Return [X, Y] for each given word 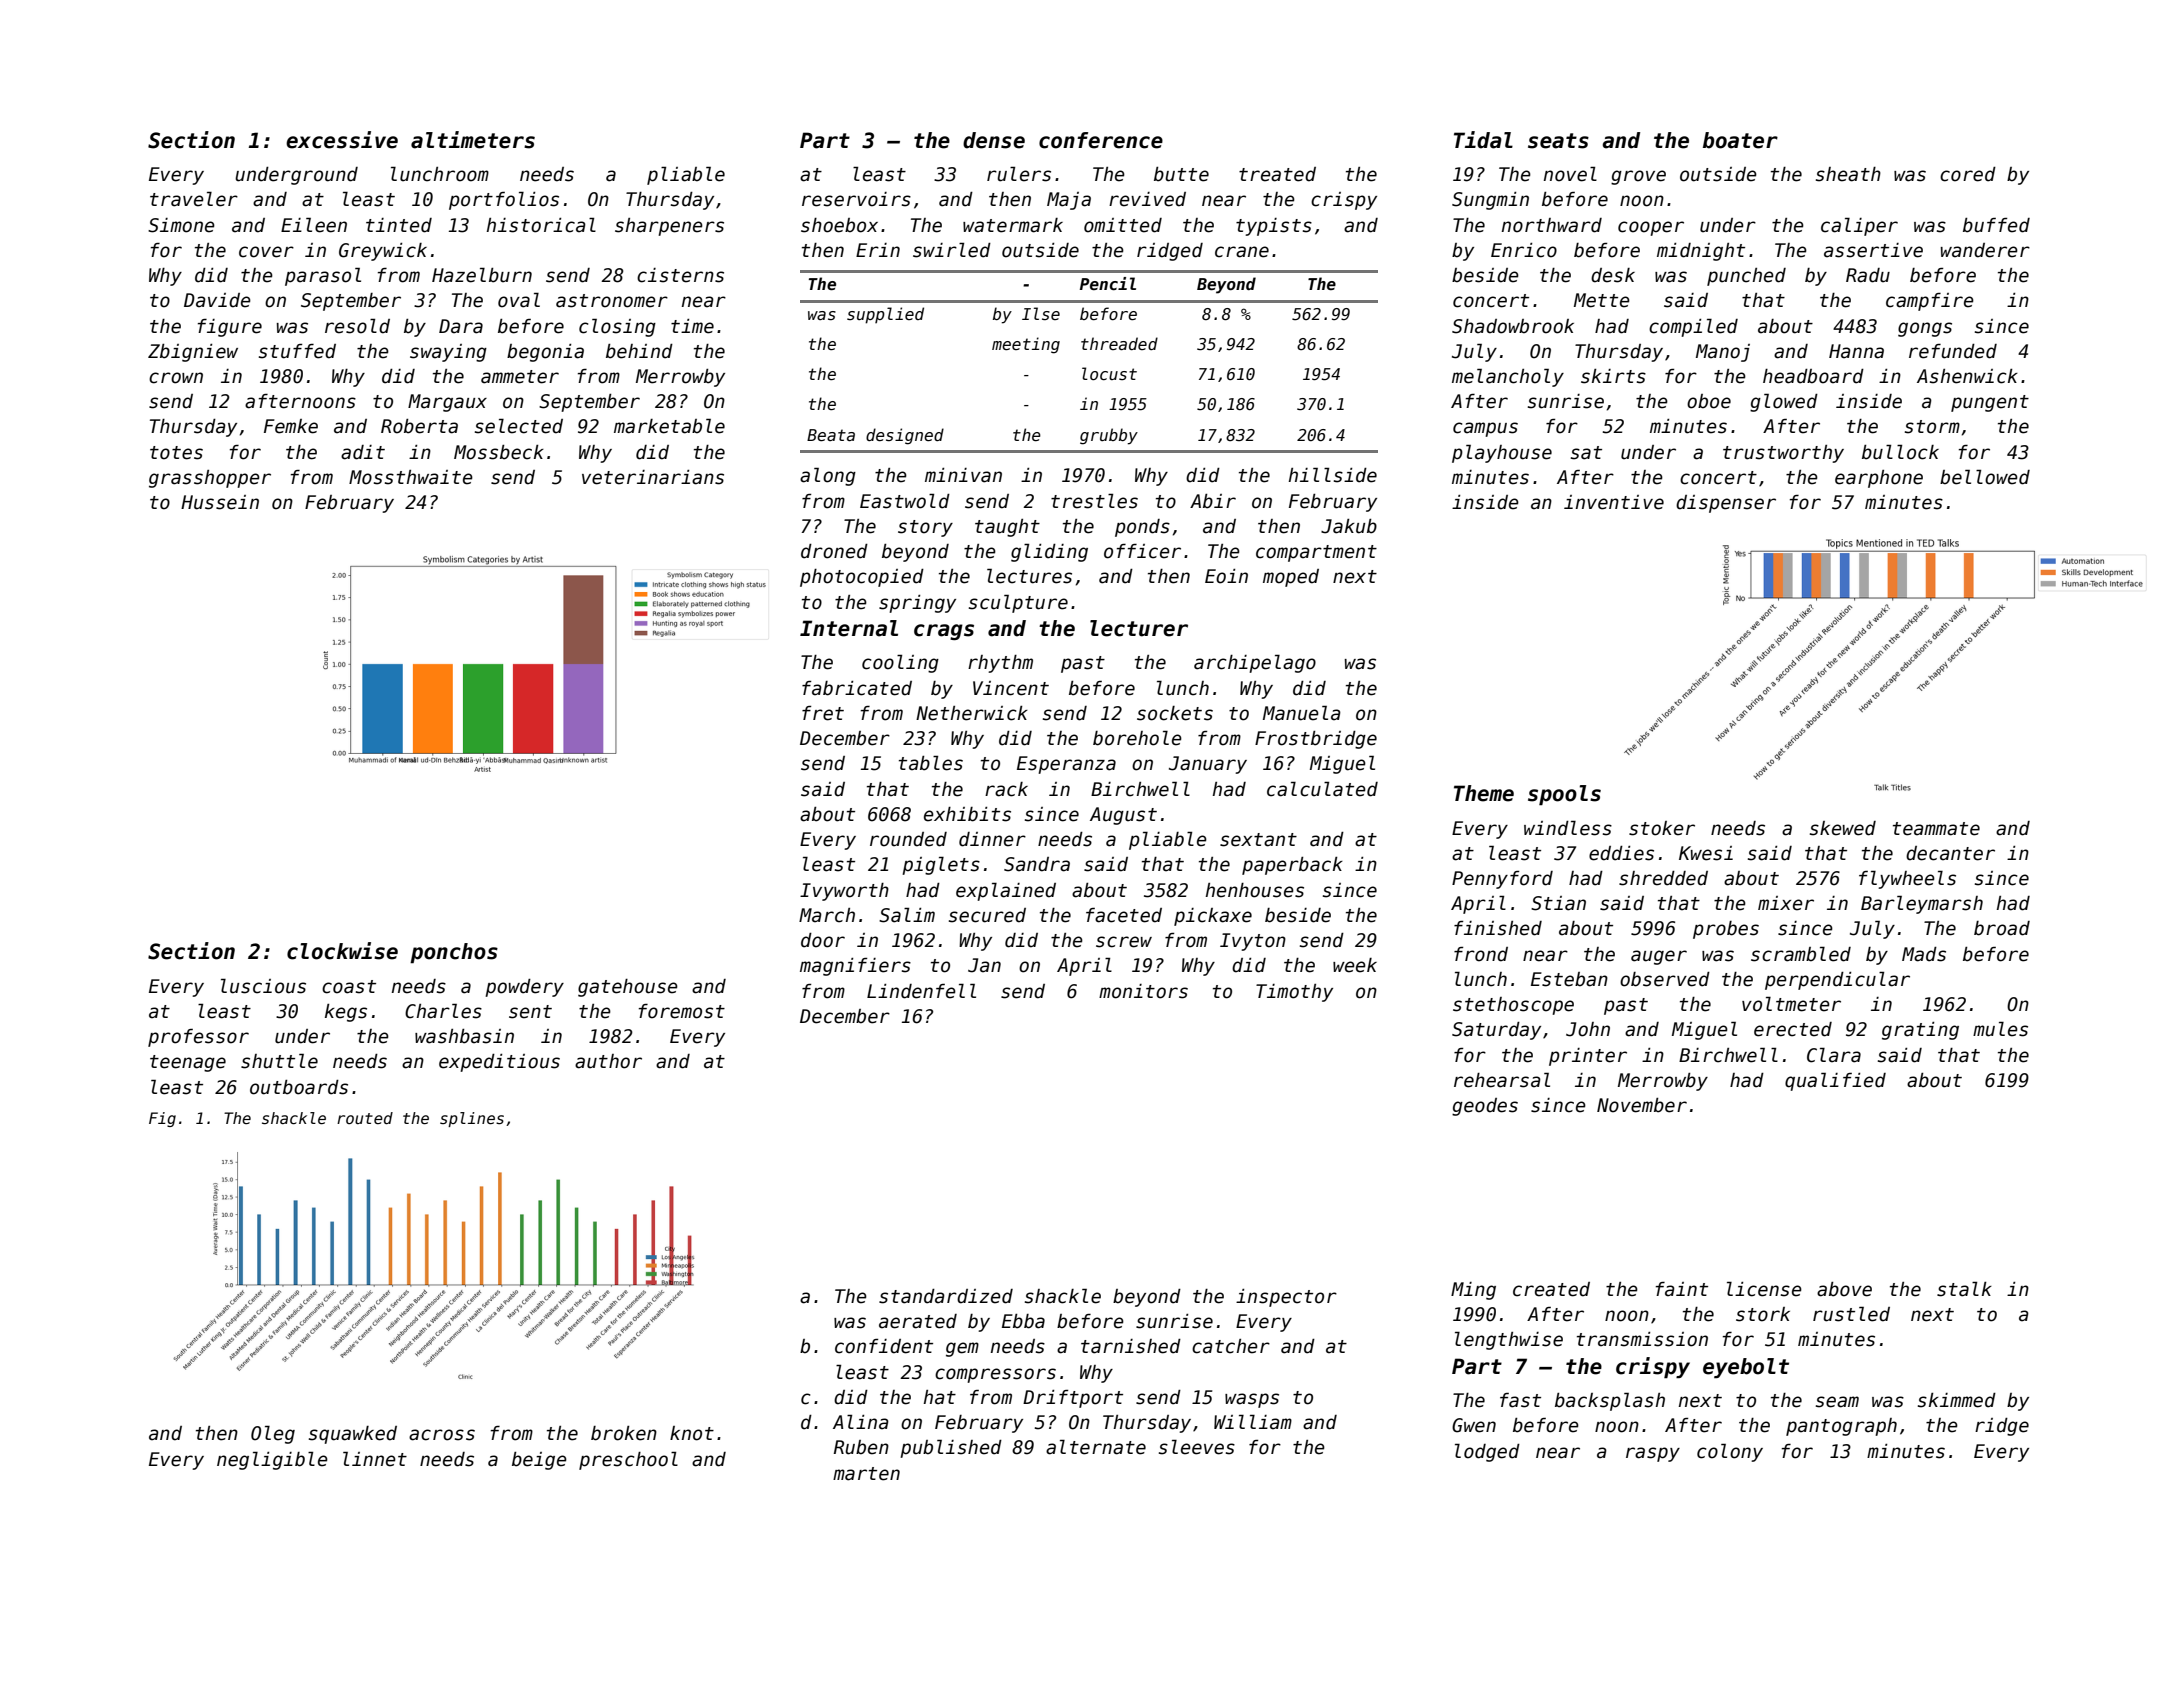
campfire [1930, 302]
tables [931, 763]
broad [2002, 928]
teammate [1936, 829]
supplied [885, 315]
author [608, 1061]
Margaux [447, 403]
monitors [1143, 991]
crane [1242, 252]
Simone [181, 225]
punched [1746, 277]
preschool [628, 1460]
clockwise [342, 951]
